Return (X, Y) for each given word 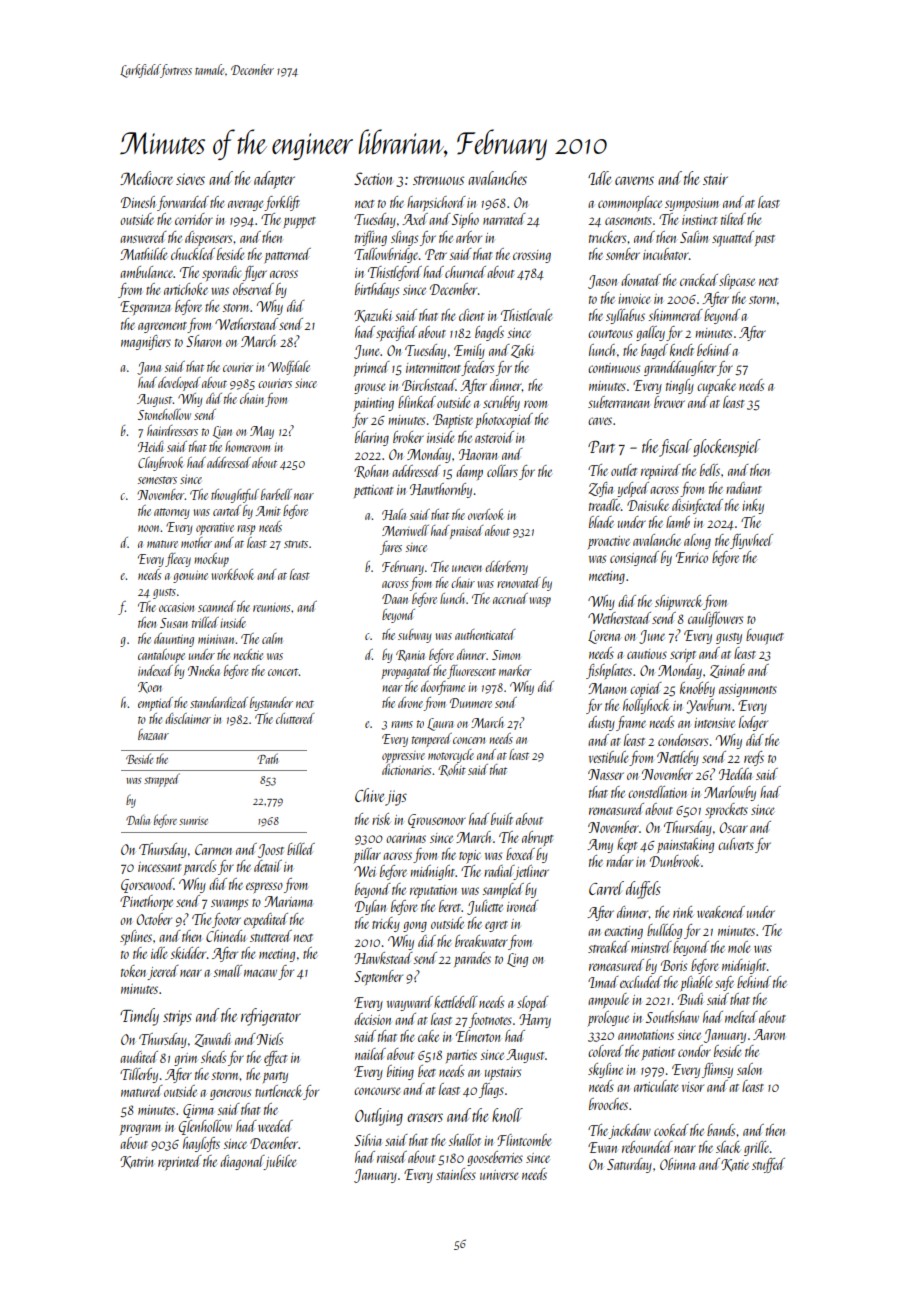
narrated (504, 219)
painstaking (685, 845)
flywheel (751, 541)
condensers (683, 740)
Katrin (136, 1162)
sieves (190, 179)
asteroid (494, 437)
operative (215, 528)
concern (469, 740)
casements (628, 221)
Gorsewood (147, 885)
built (502, 819)
